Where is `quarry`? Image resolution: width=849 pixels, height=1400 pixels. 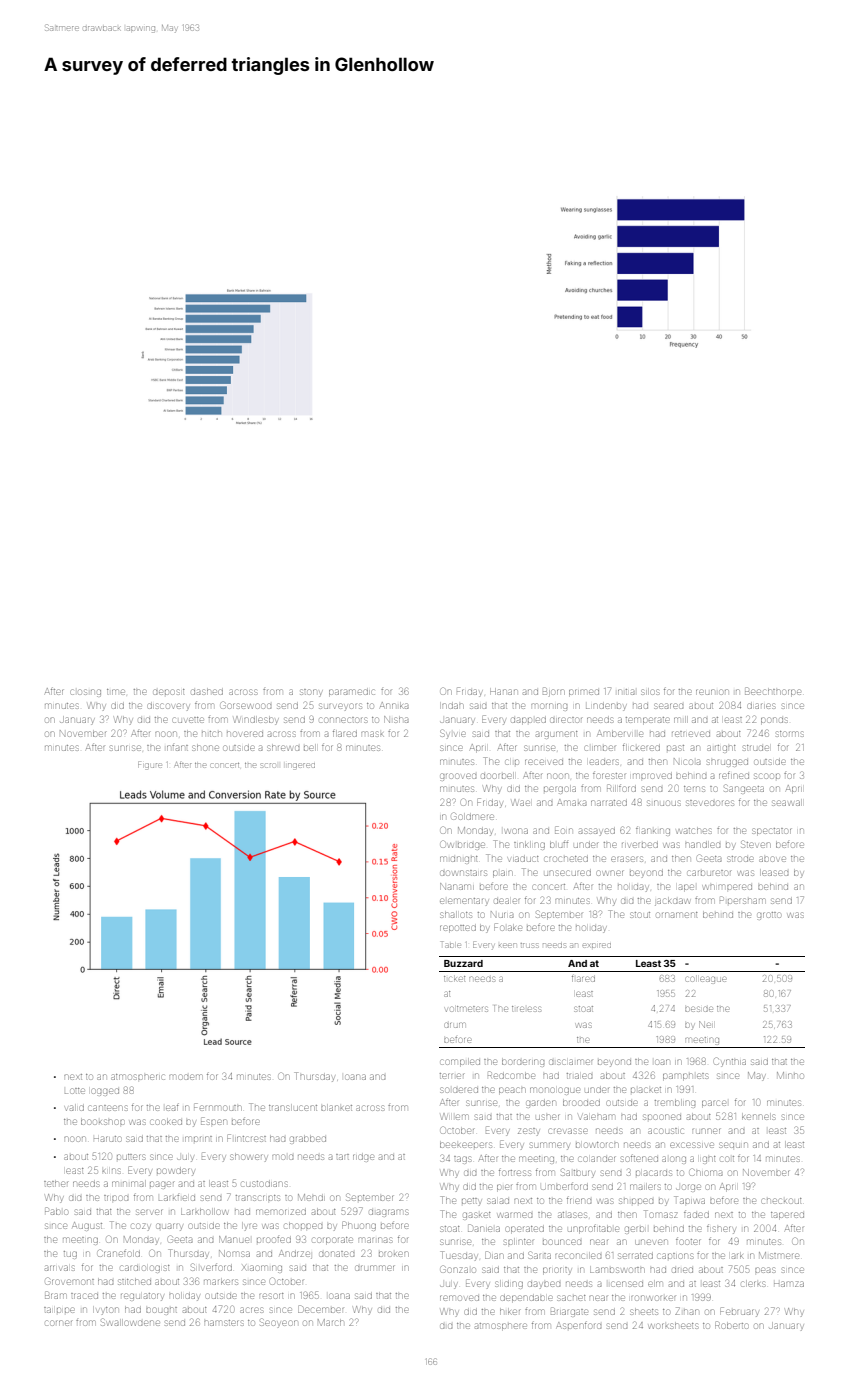 quarry is located at coordinates (169, 1227).
